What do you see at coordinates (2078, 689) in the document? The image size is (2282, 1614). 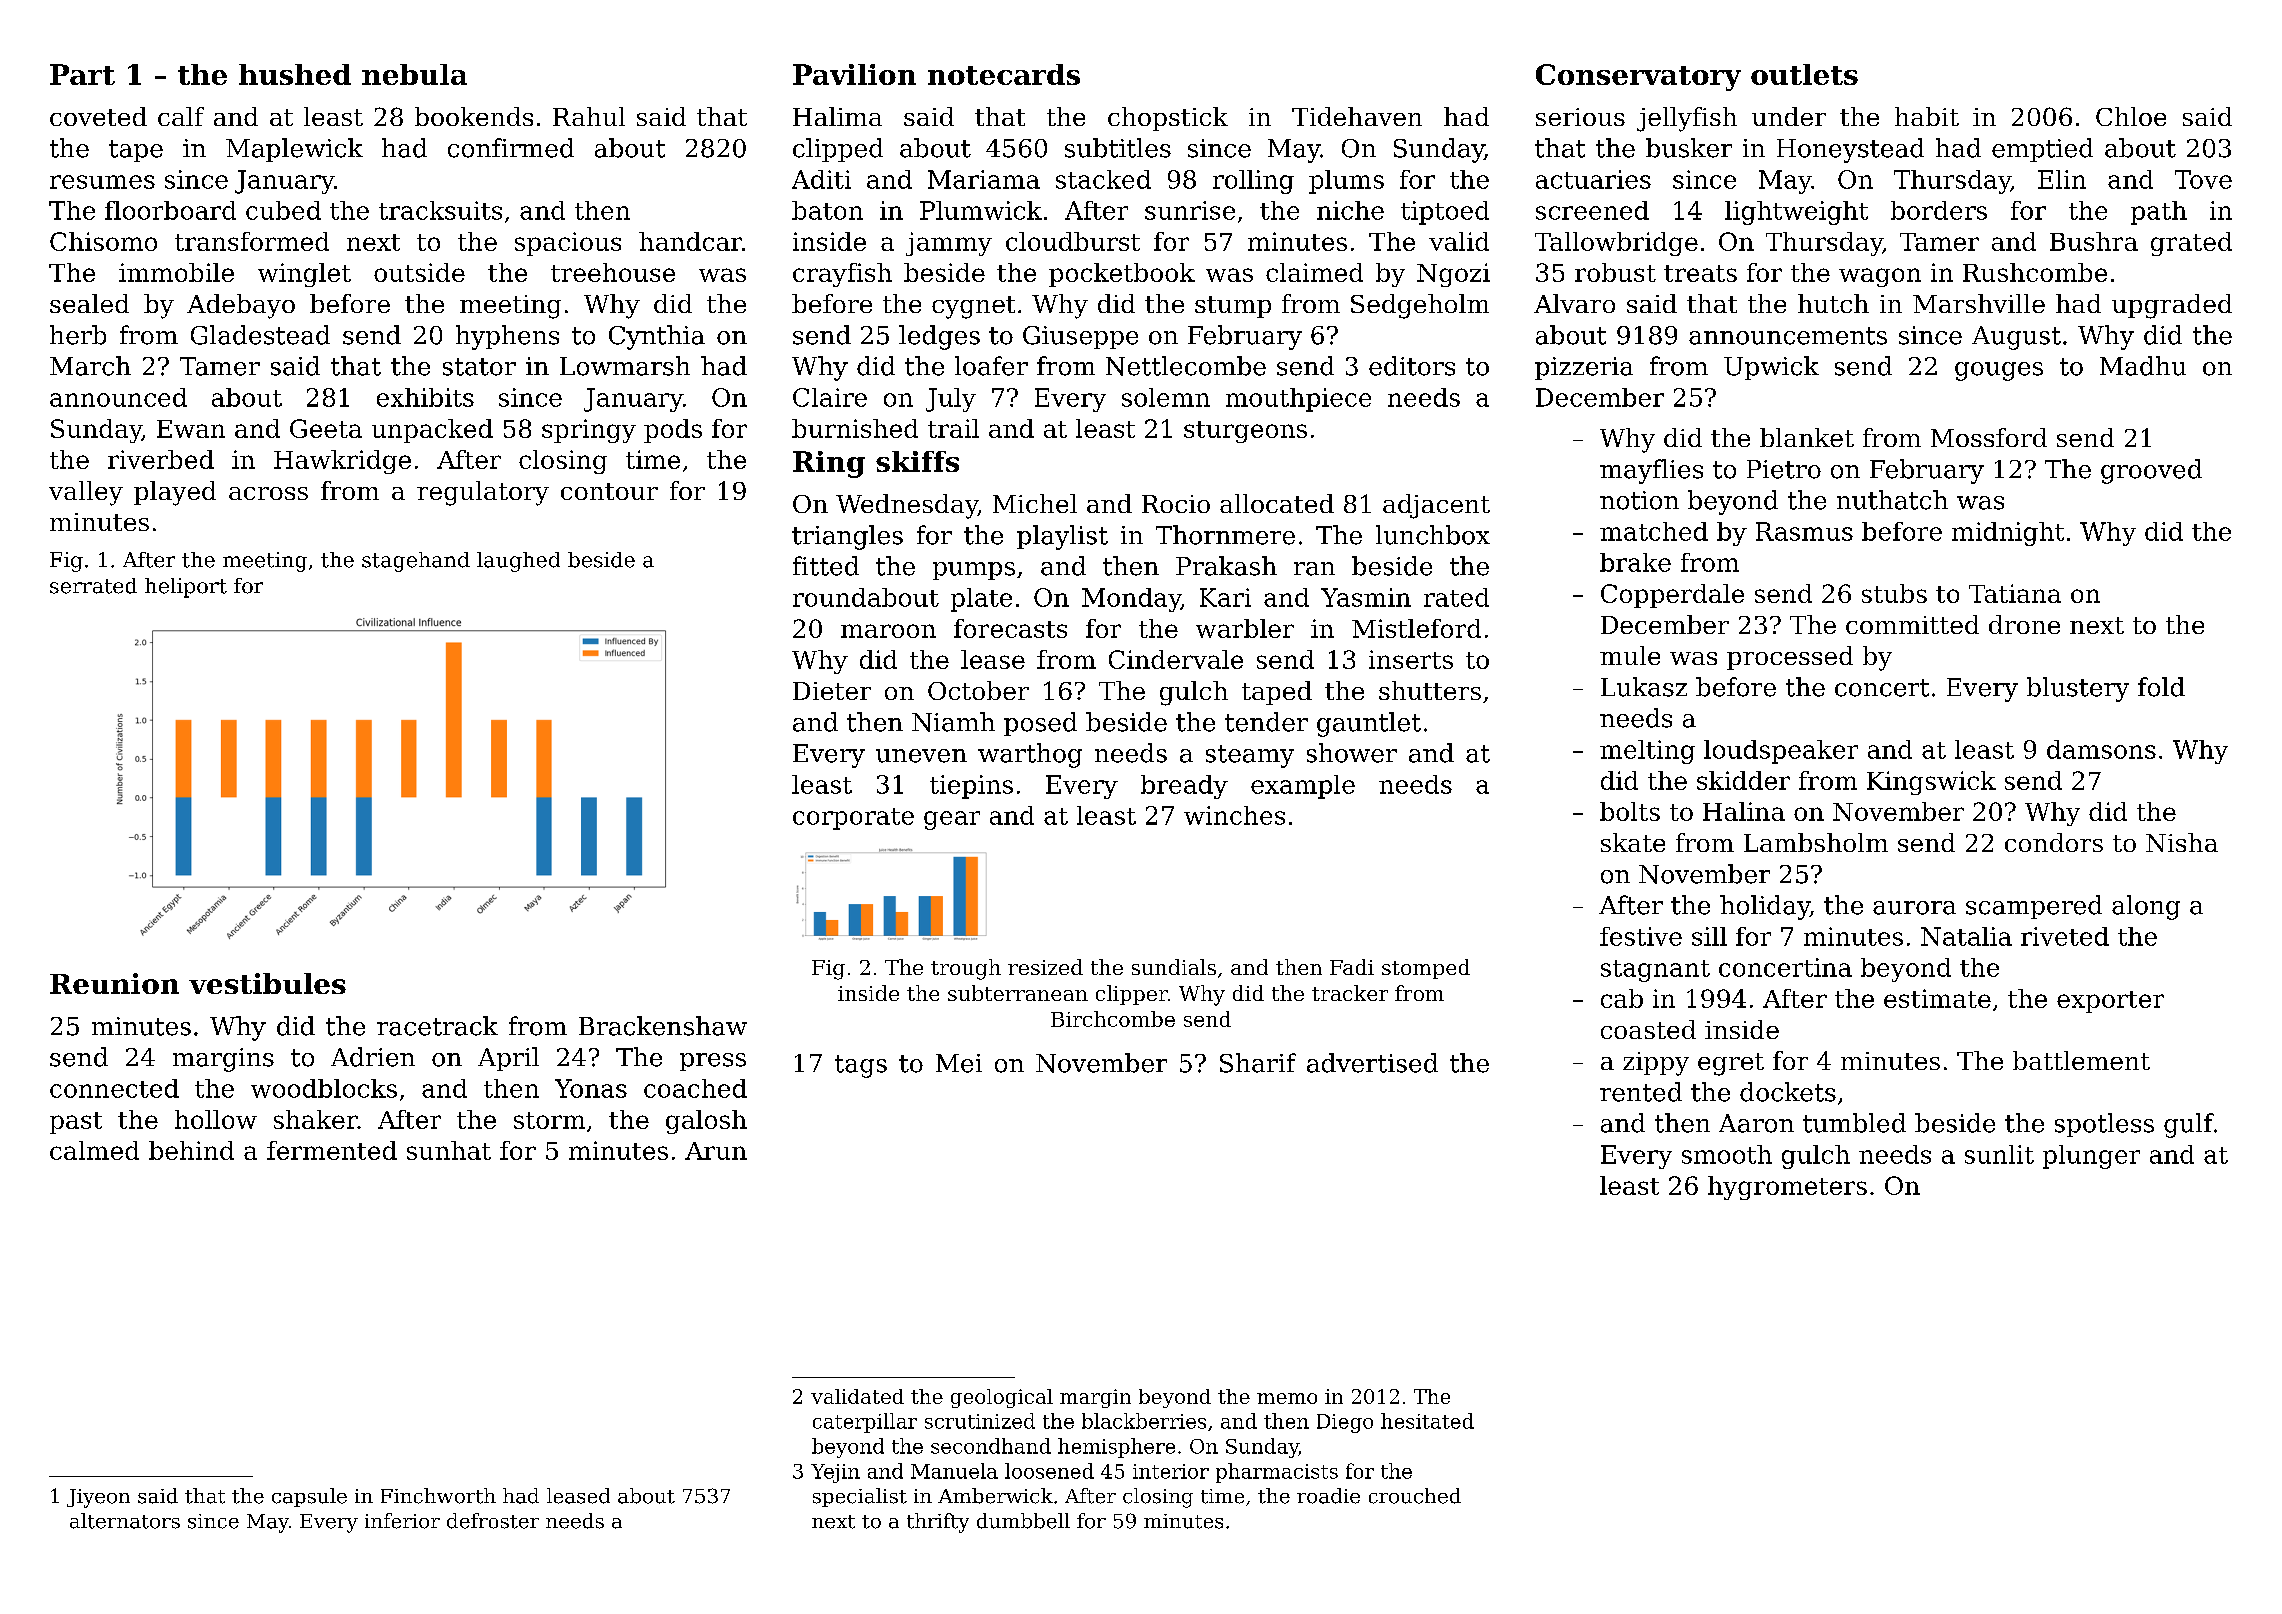 I see `blustery` at bounding box center [2078, 689].
